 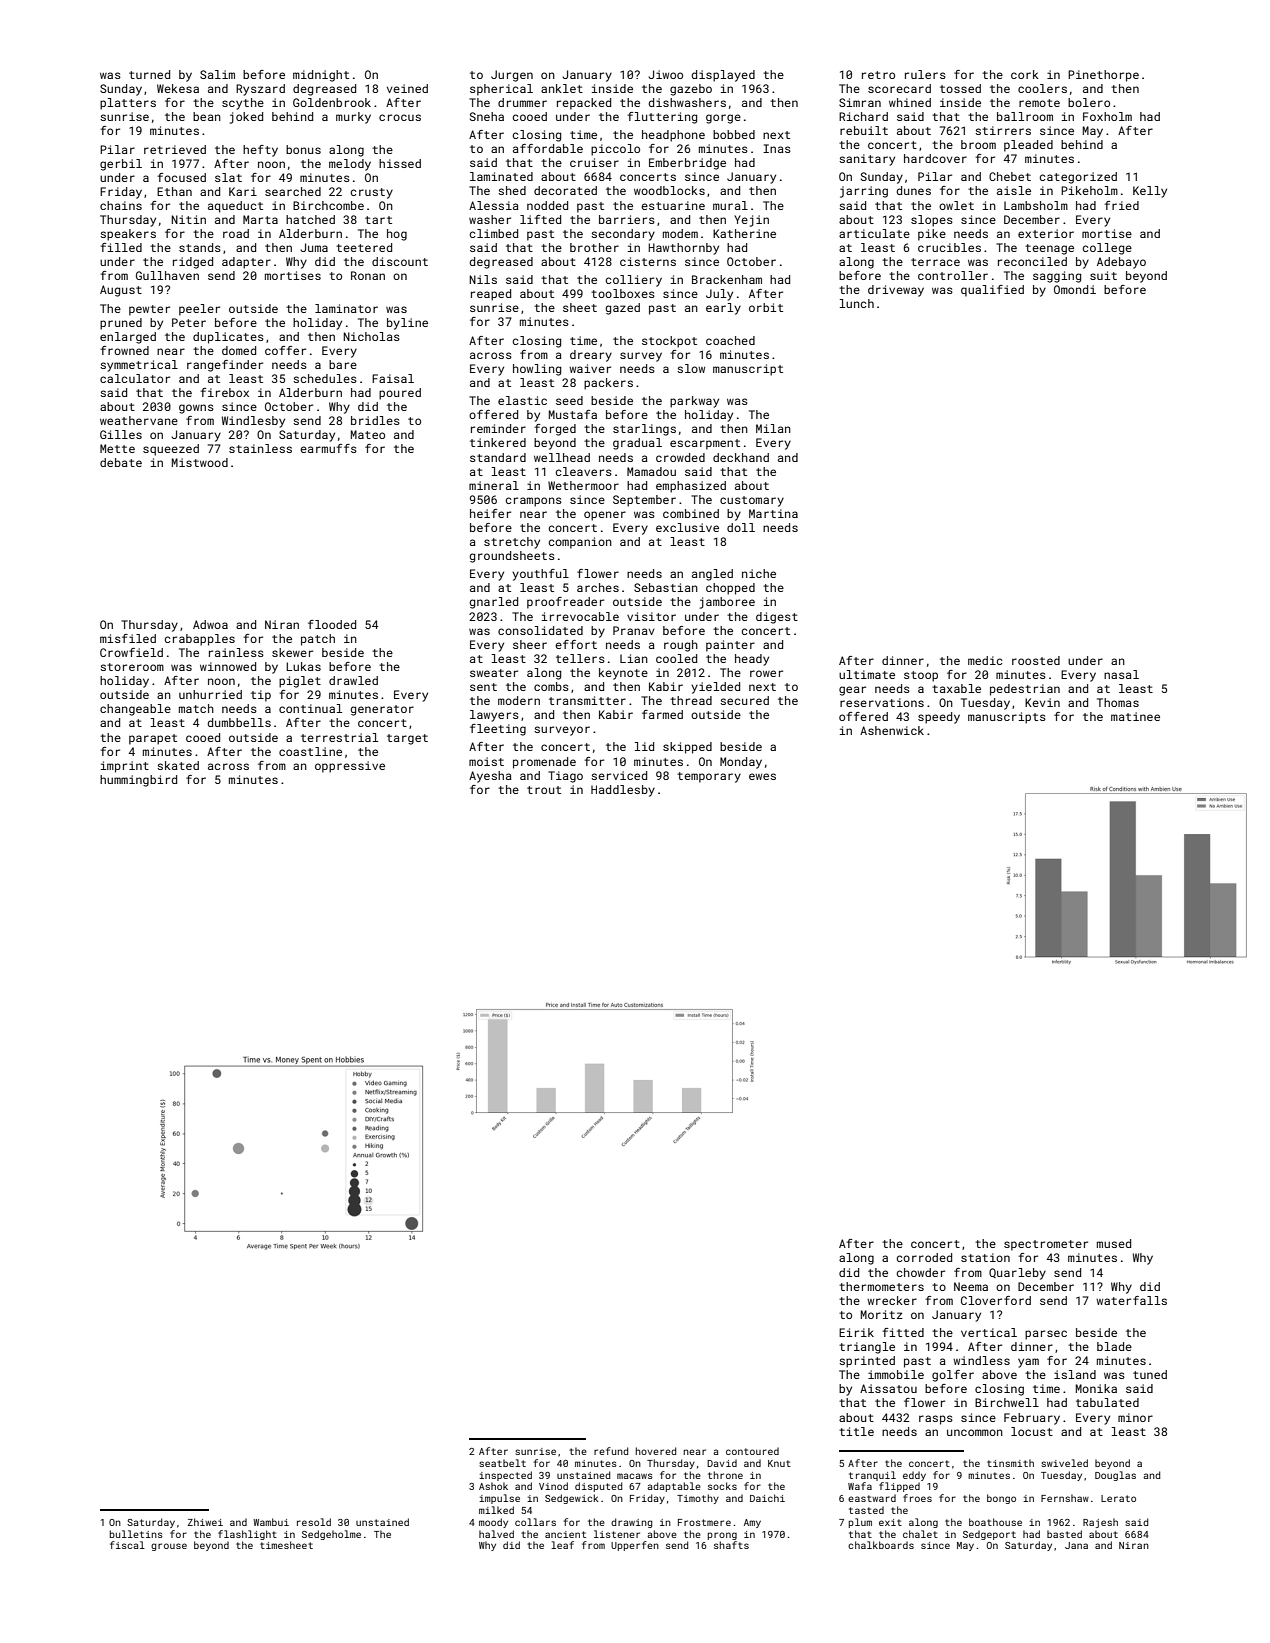 I want to click on mused, so click(x=1114, y=1243).
